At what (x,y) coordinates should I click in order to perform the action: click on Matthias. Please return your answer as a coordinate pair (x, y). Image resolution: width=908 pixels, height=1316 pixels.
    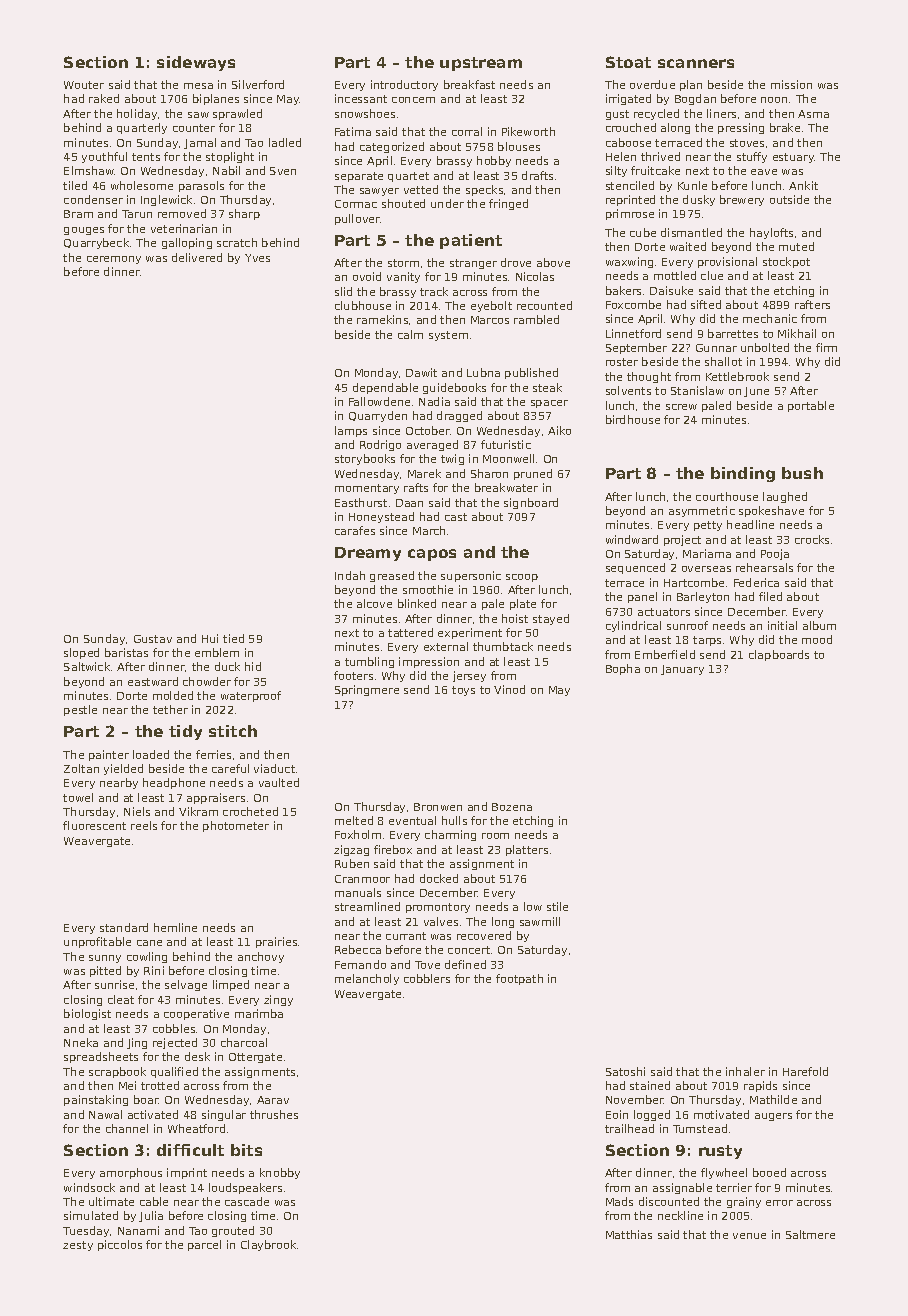
    Looking at the image, I should click on (629, 1234).
